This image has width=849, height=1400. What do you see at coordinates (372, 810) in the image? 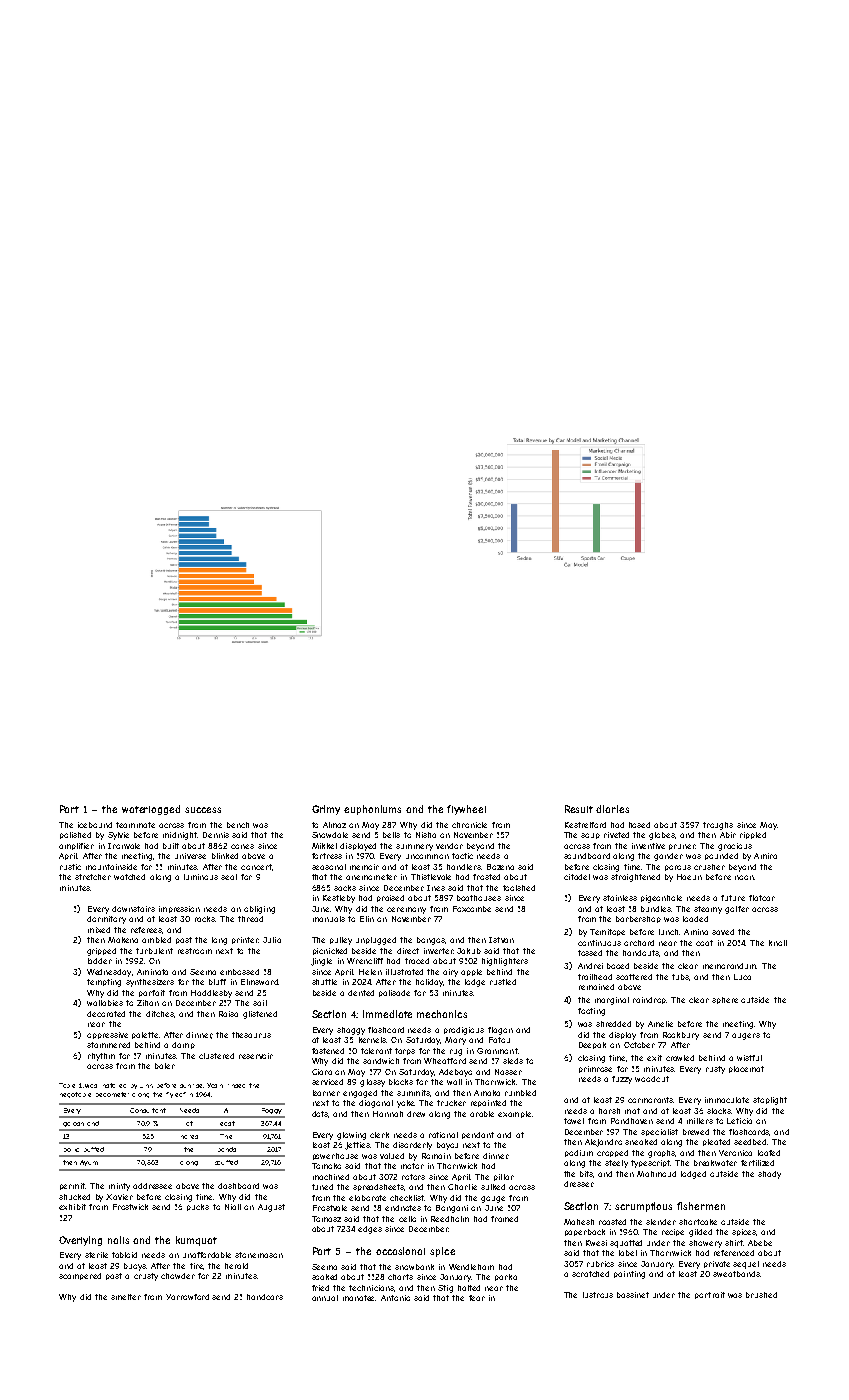
I see `euphoniums` at bounding box center [372, 810].
